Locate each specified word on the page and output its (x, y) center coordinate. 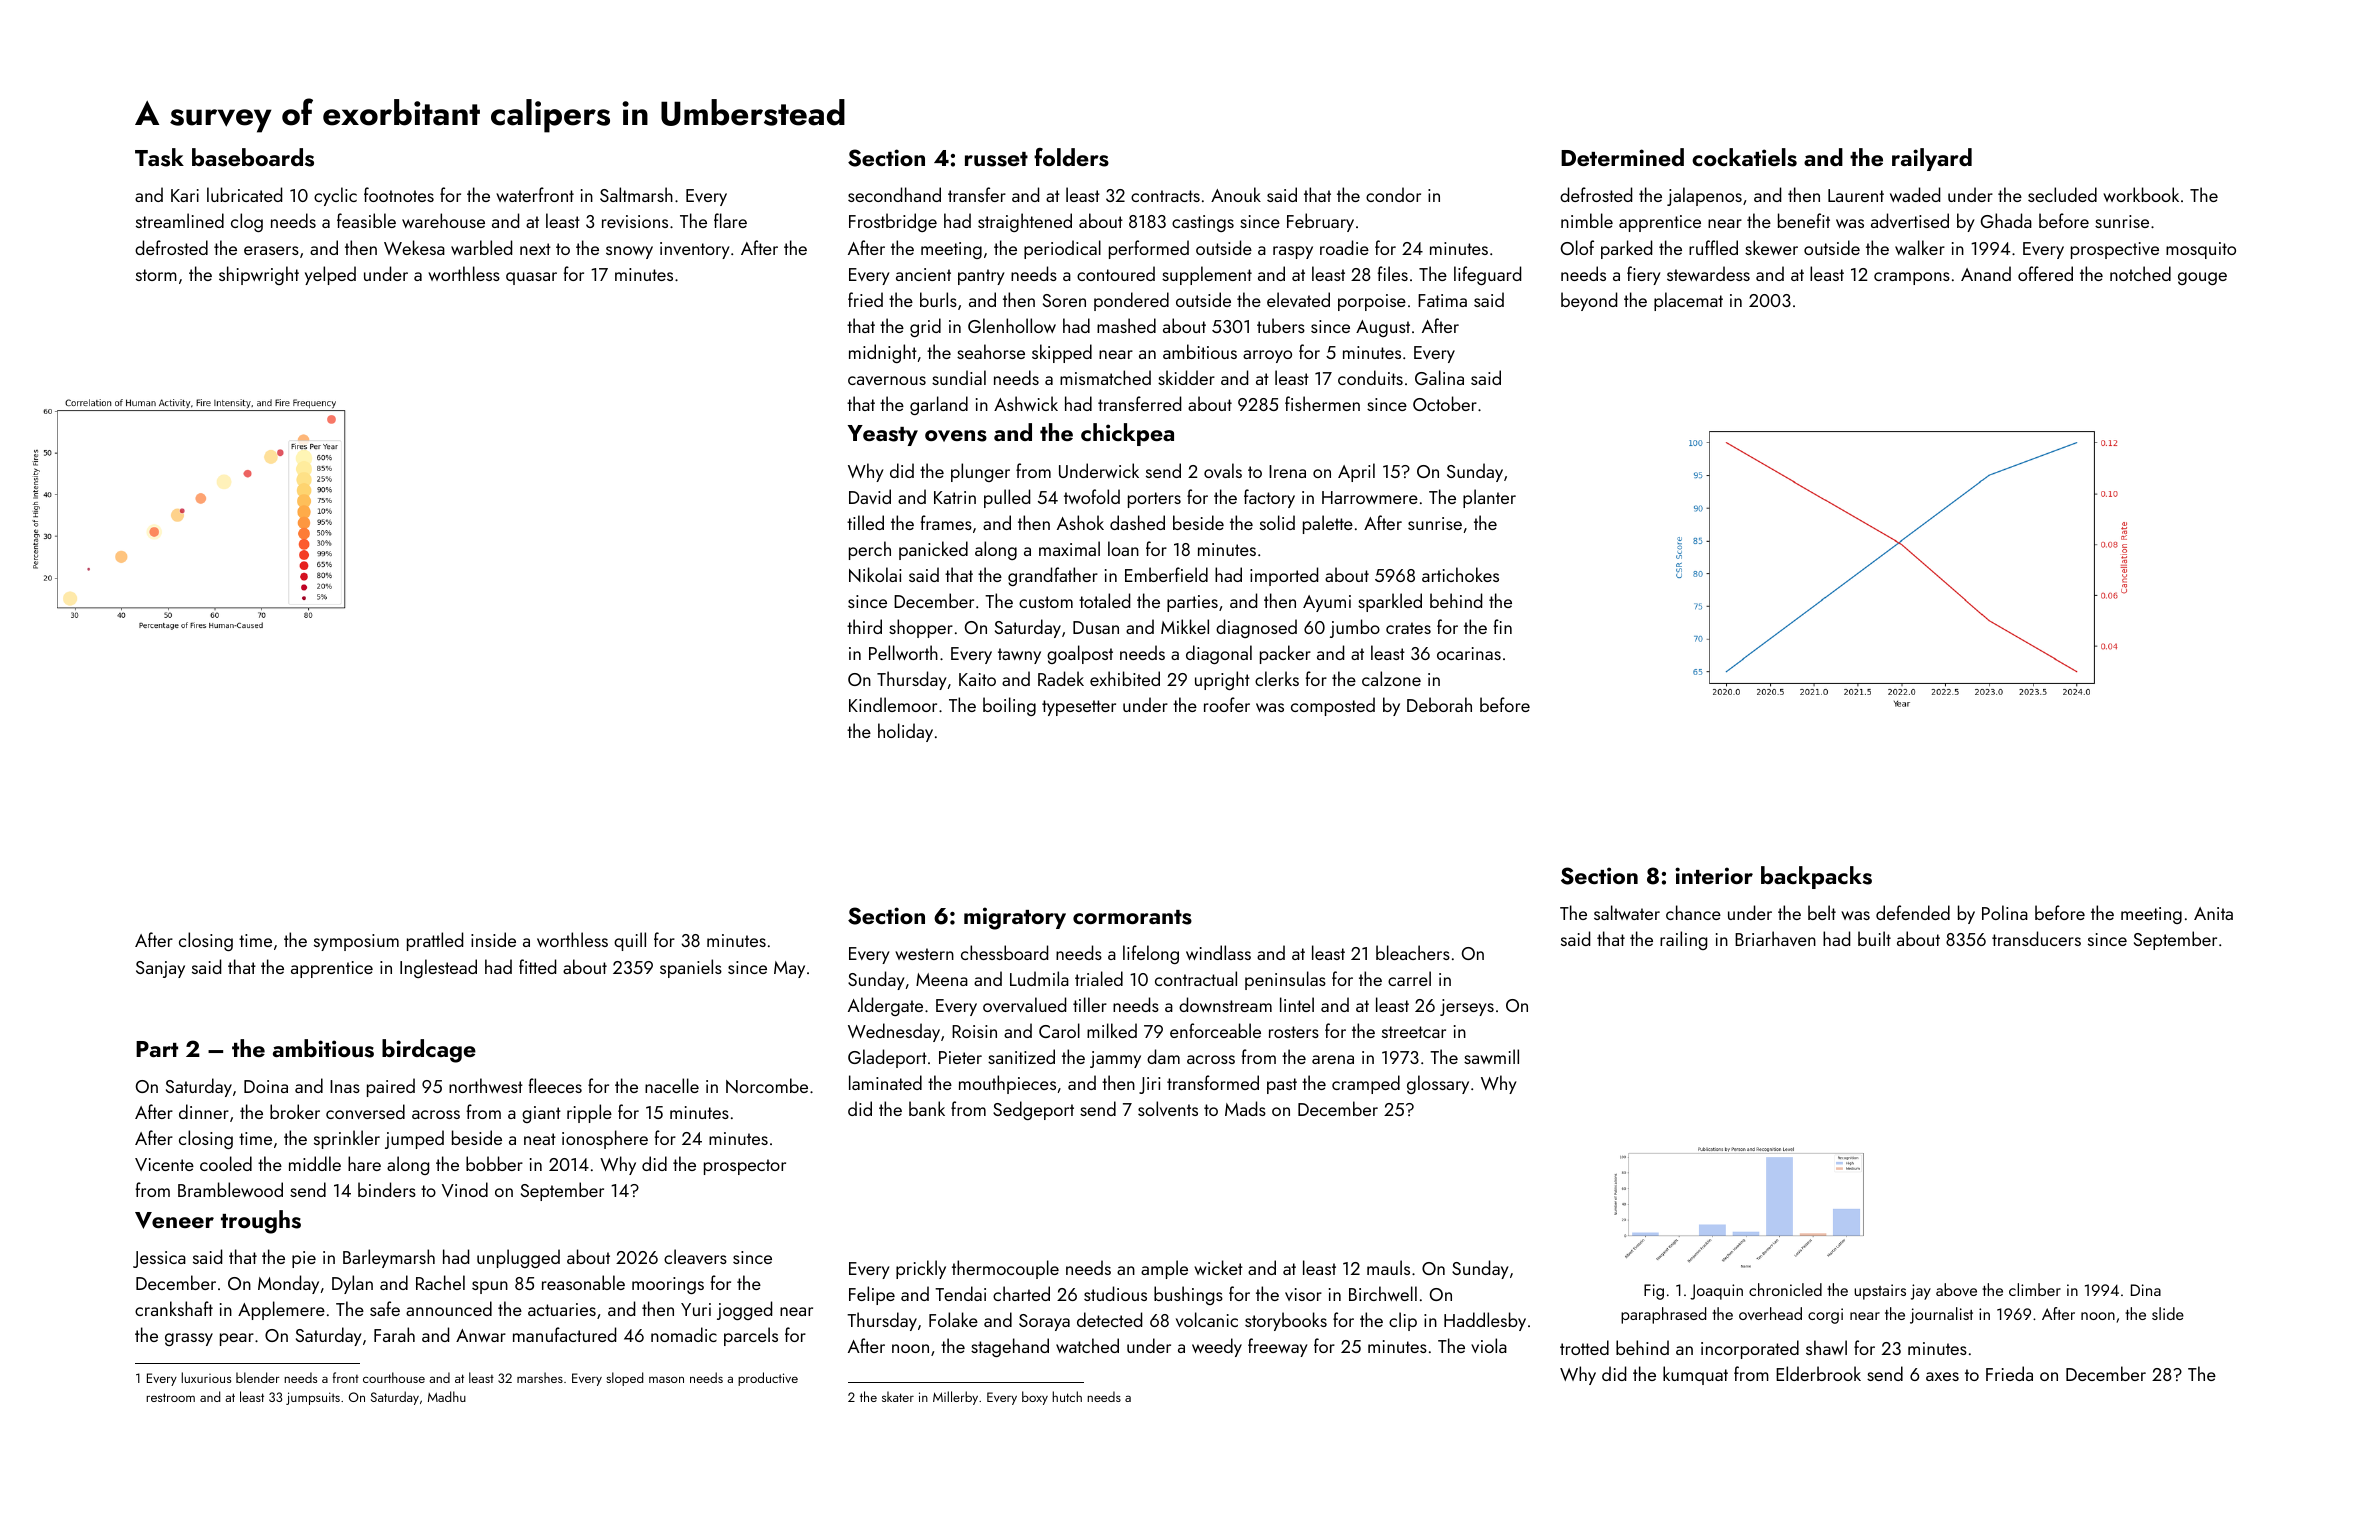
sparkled (1390, 602)
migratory (1015, 918)
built (1874, 938)
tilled (865, 522)
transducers (2036, 938)
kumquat (1695, 1375)
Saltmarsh (636, 194)
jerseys (1467, 1007)
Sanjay (160, 969)
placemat (1688, 301)
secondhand (894, 194)
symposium (356, 942)
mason (666, 1379)
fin (1503, 626)
